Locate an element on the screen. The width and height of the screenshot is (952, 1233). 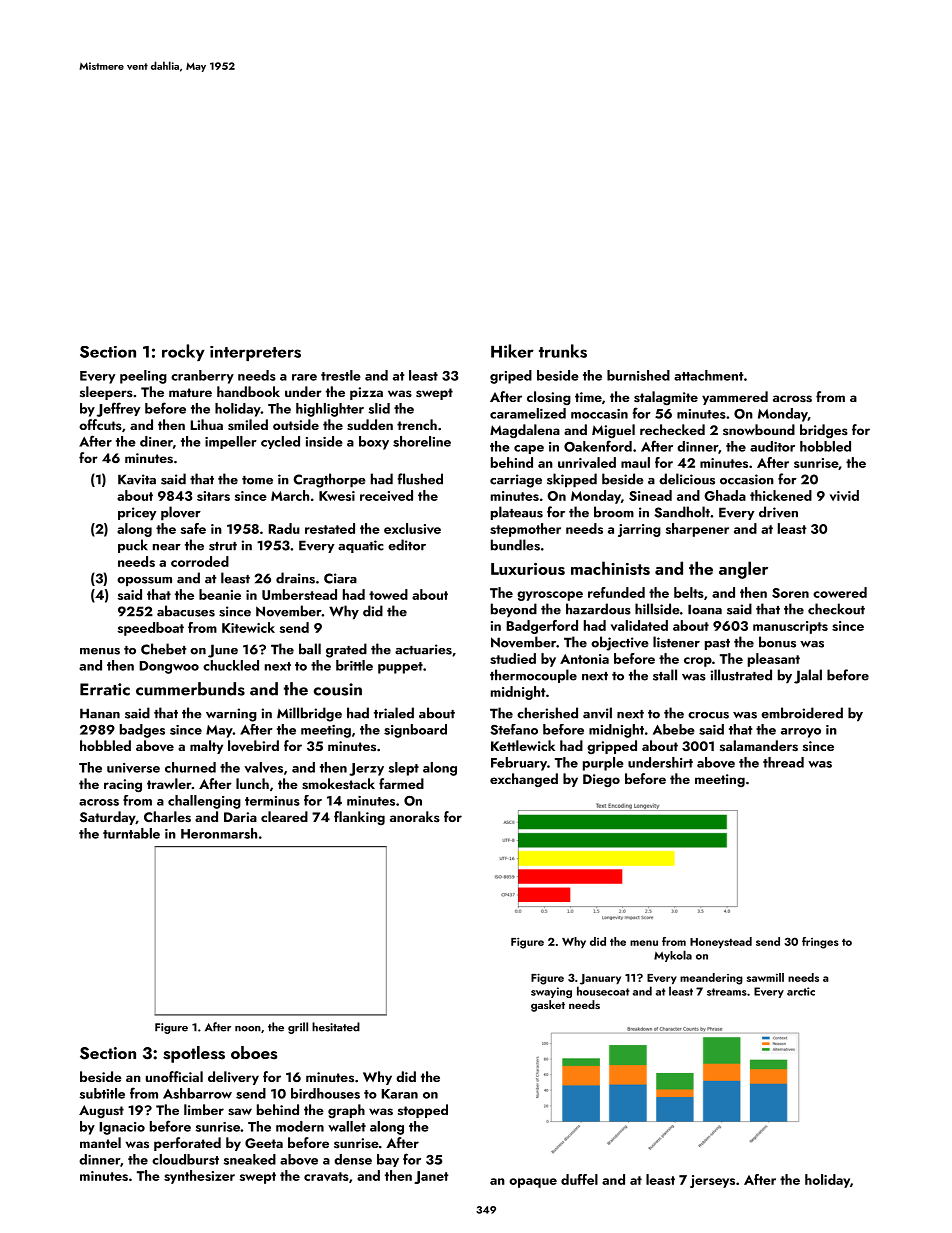
housecoat is located at coordinates (603, 991).
